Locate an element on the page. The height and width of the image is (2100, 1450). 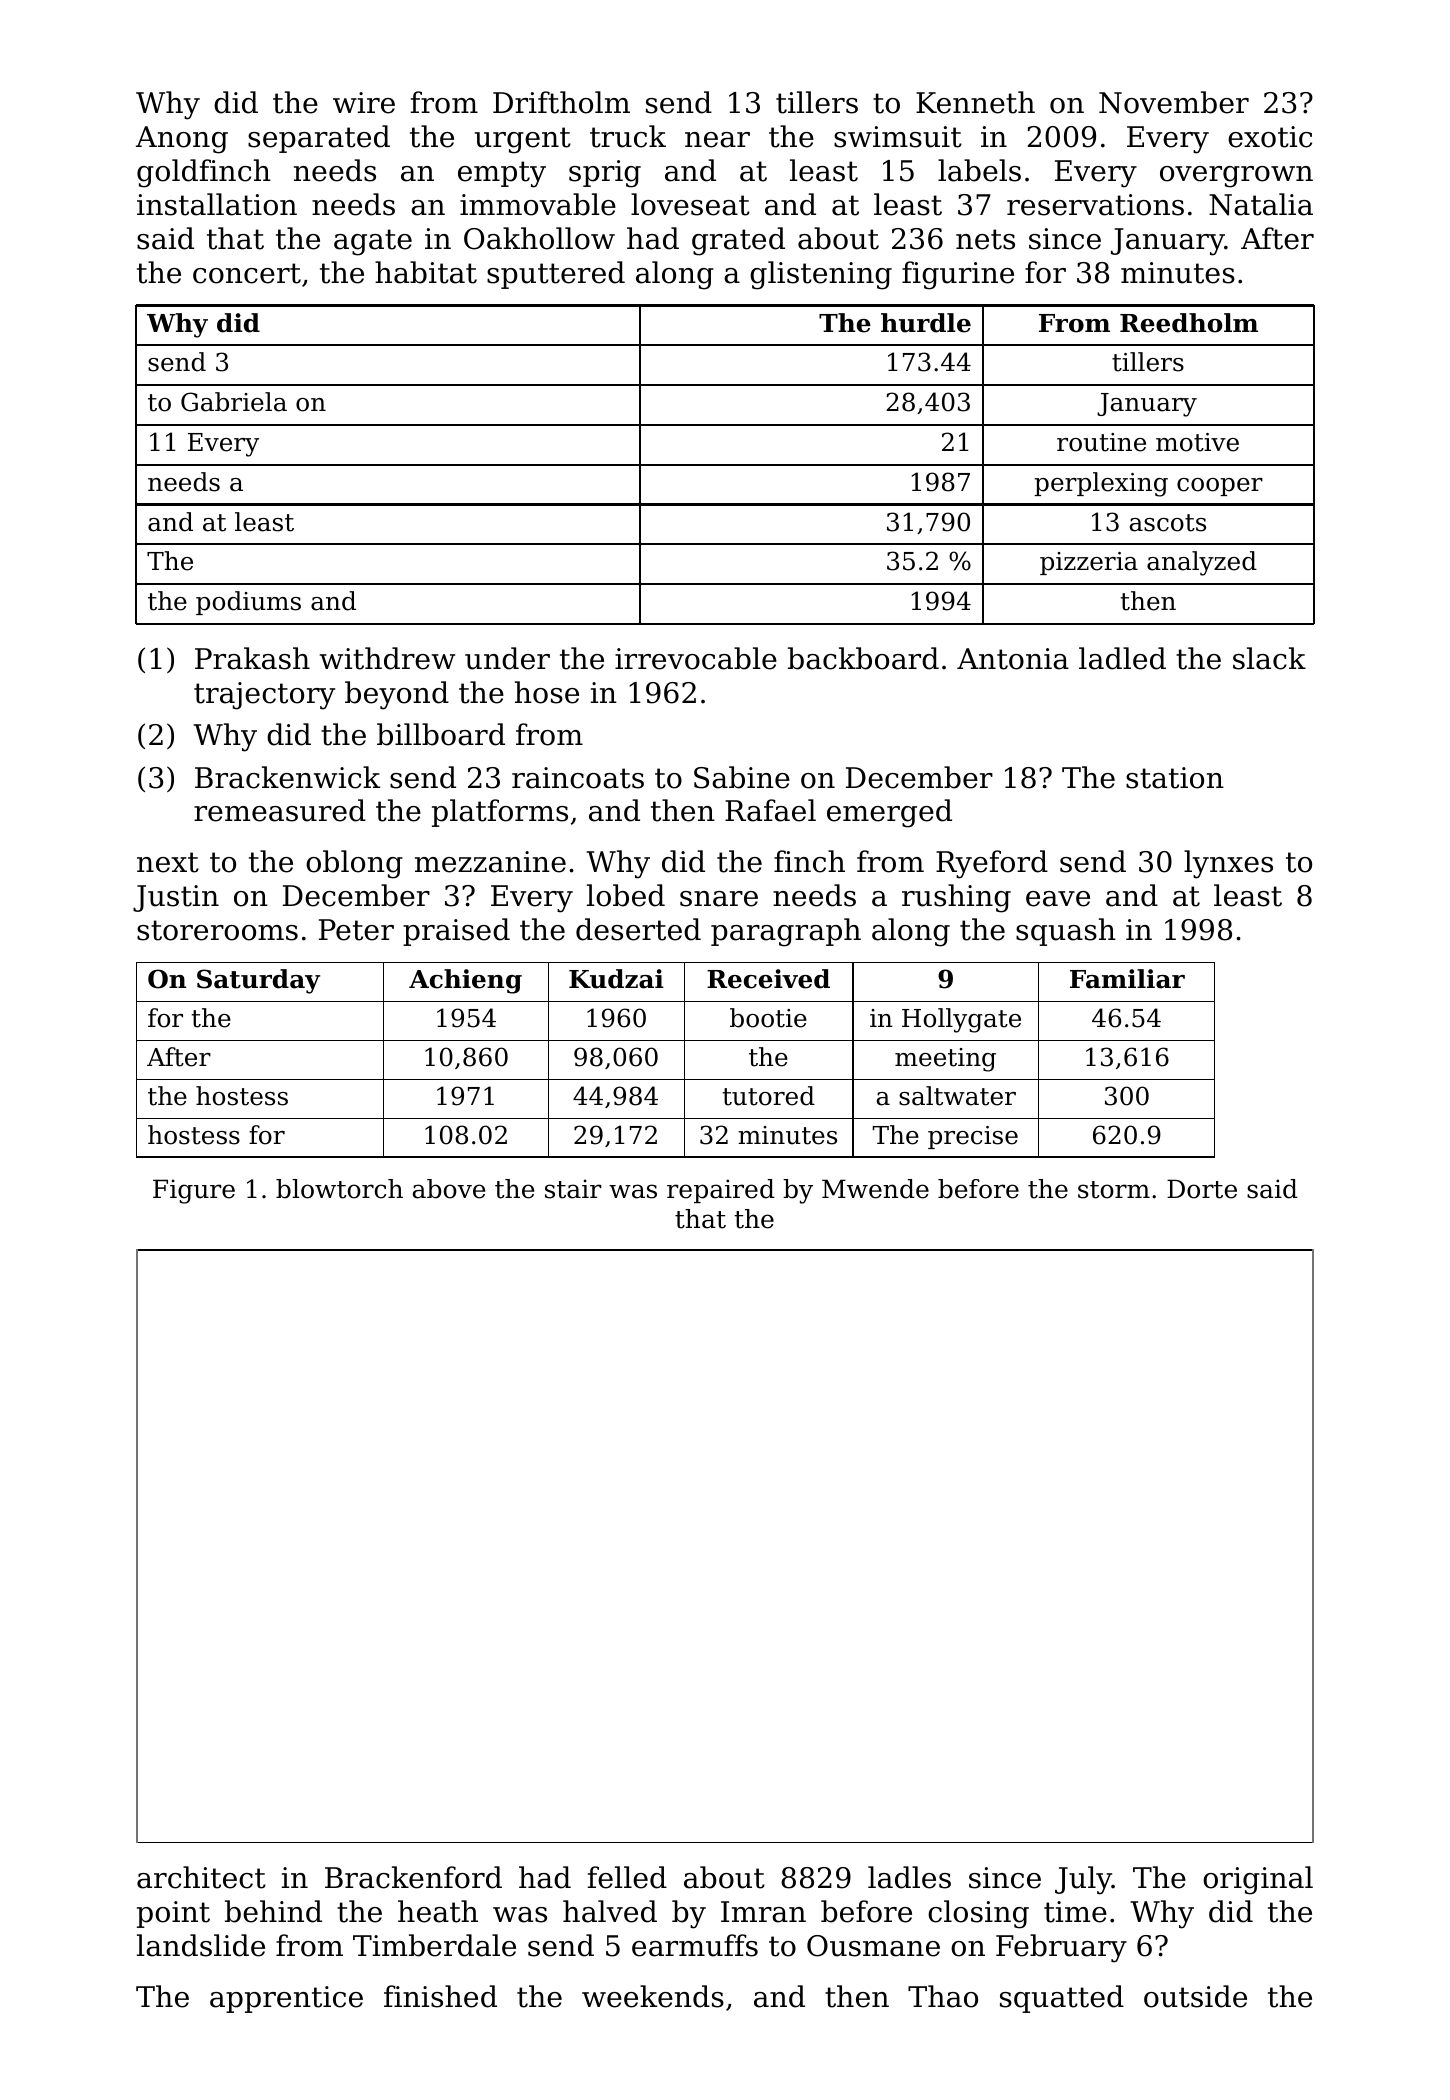
near is located at coordinates (717, 140).
